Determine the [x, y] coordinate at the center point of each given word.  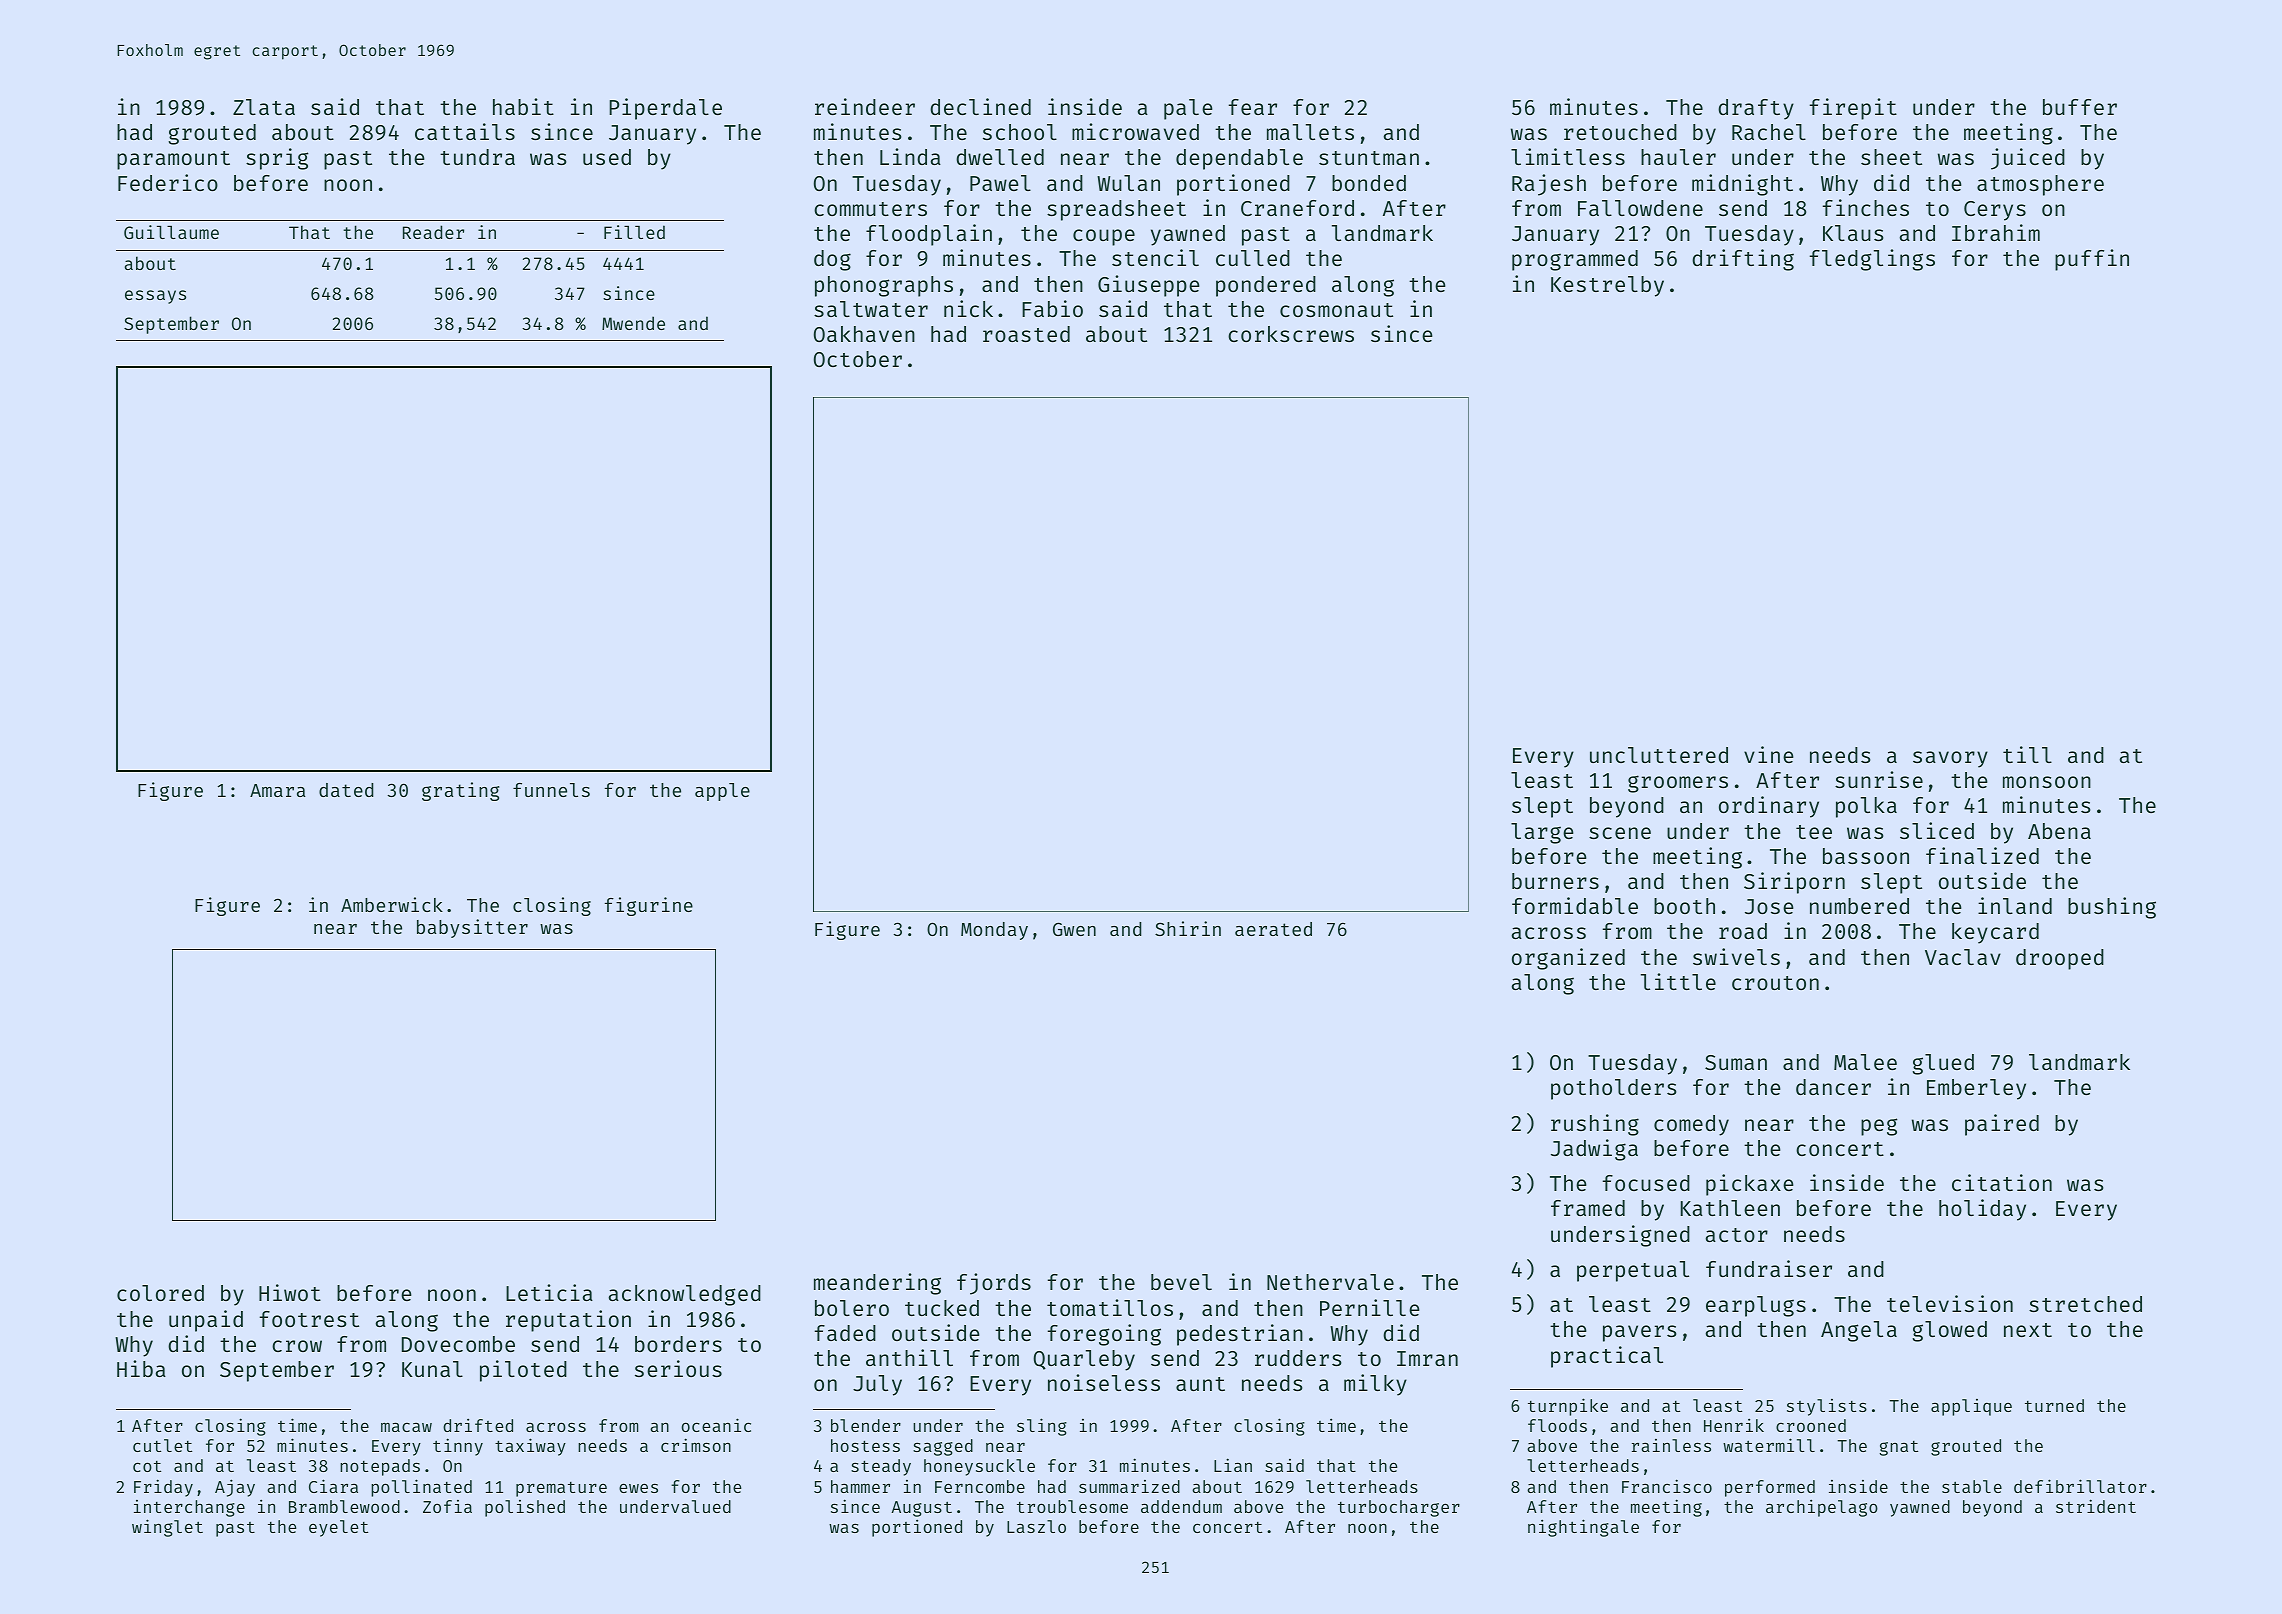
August [922, 1509]
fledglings [1872, 260]
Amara [277, 790]
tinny [458, 1447]
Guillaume [171, 232]
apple [722, 792]
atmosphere [2040, 185]
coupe [1104, 237]
